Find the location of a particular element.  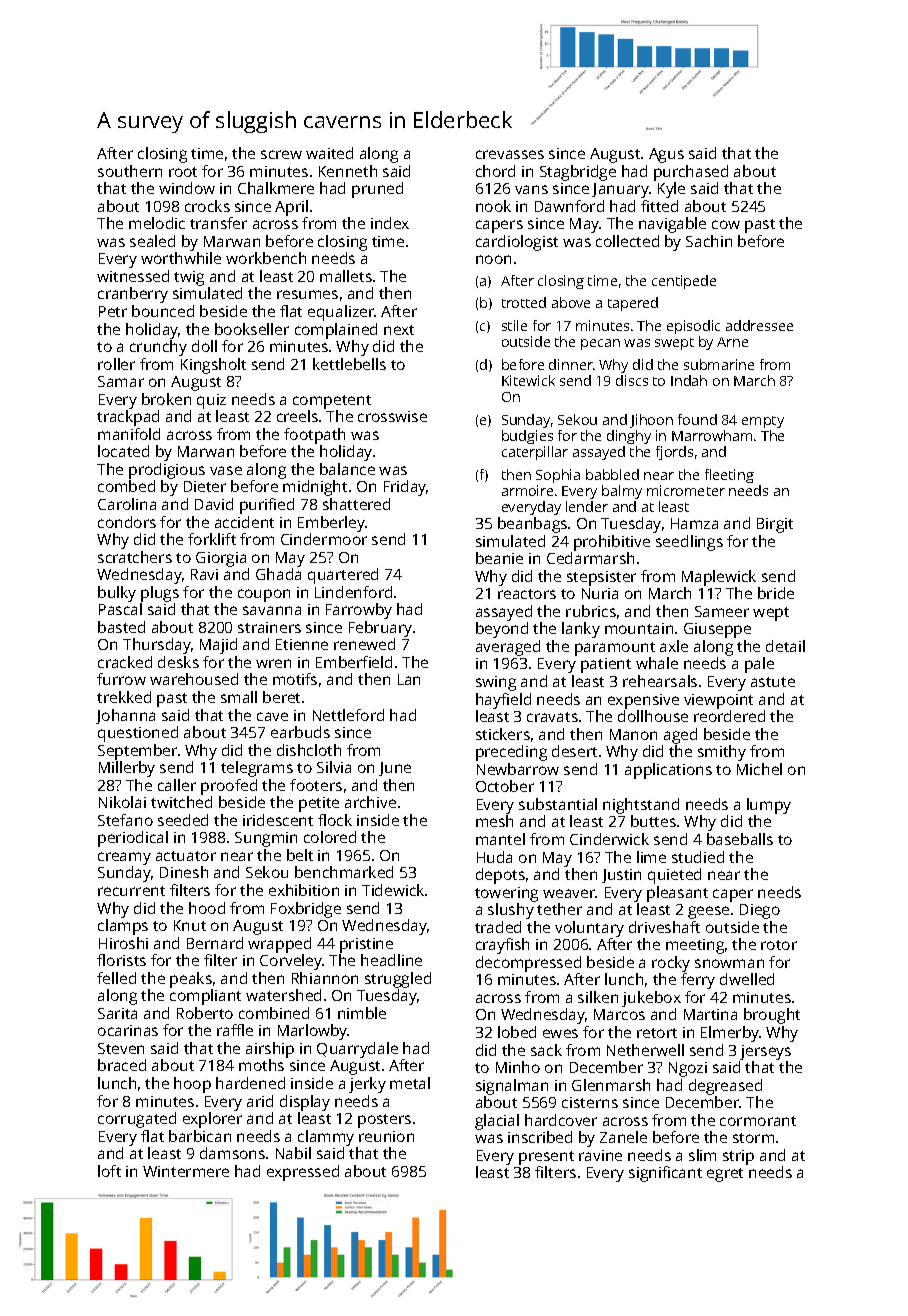

Nettleford is located at coordinates (348, 715).
